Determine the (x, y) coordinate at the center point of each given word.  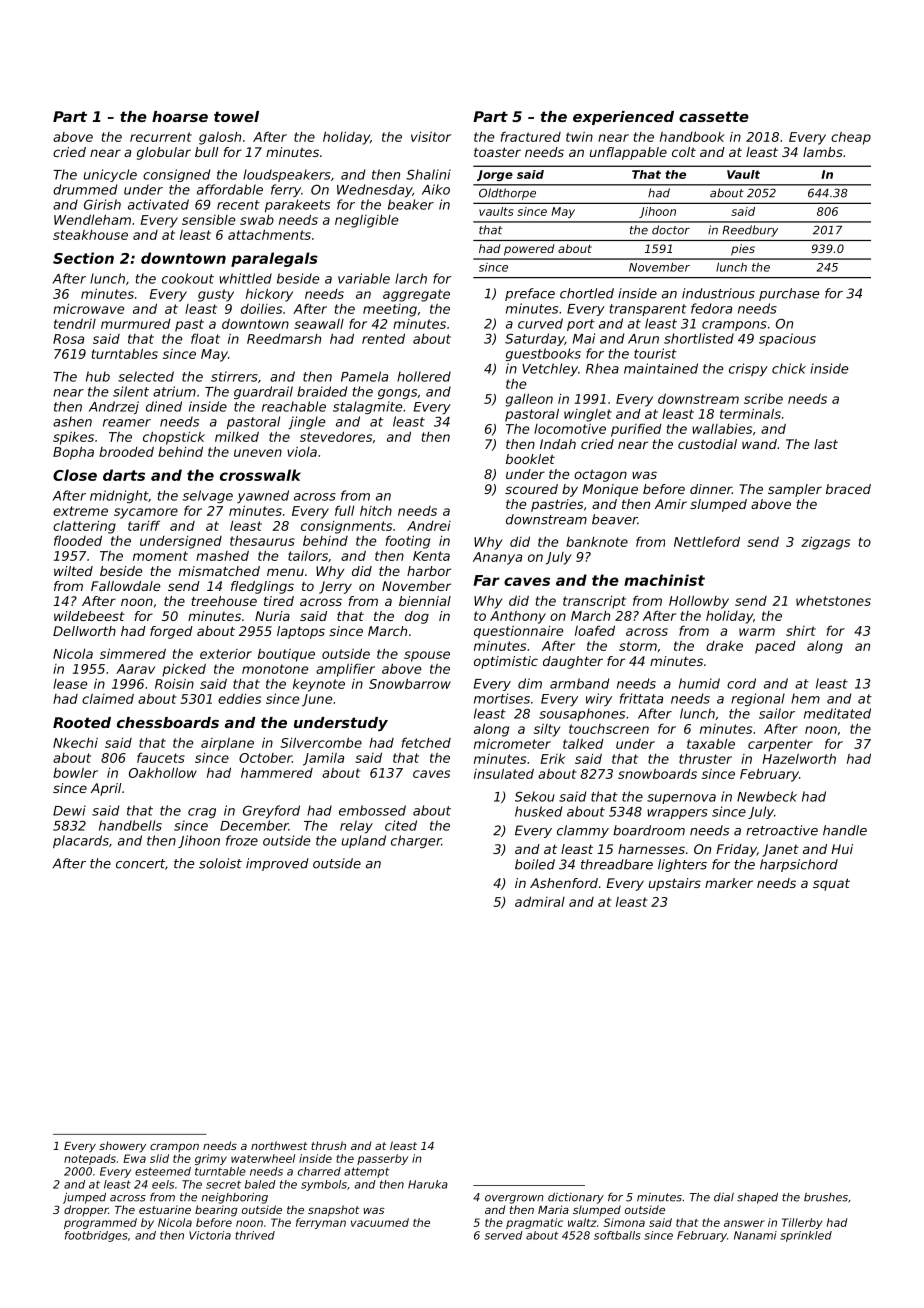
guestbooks (543, 354)
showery (122, 1147)
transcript (594, 602)
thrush (328, 1145)
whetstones (833, 601)
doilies (261, 308)
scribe (763, 399)
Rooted (82, 722)
